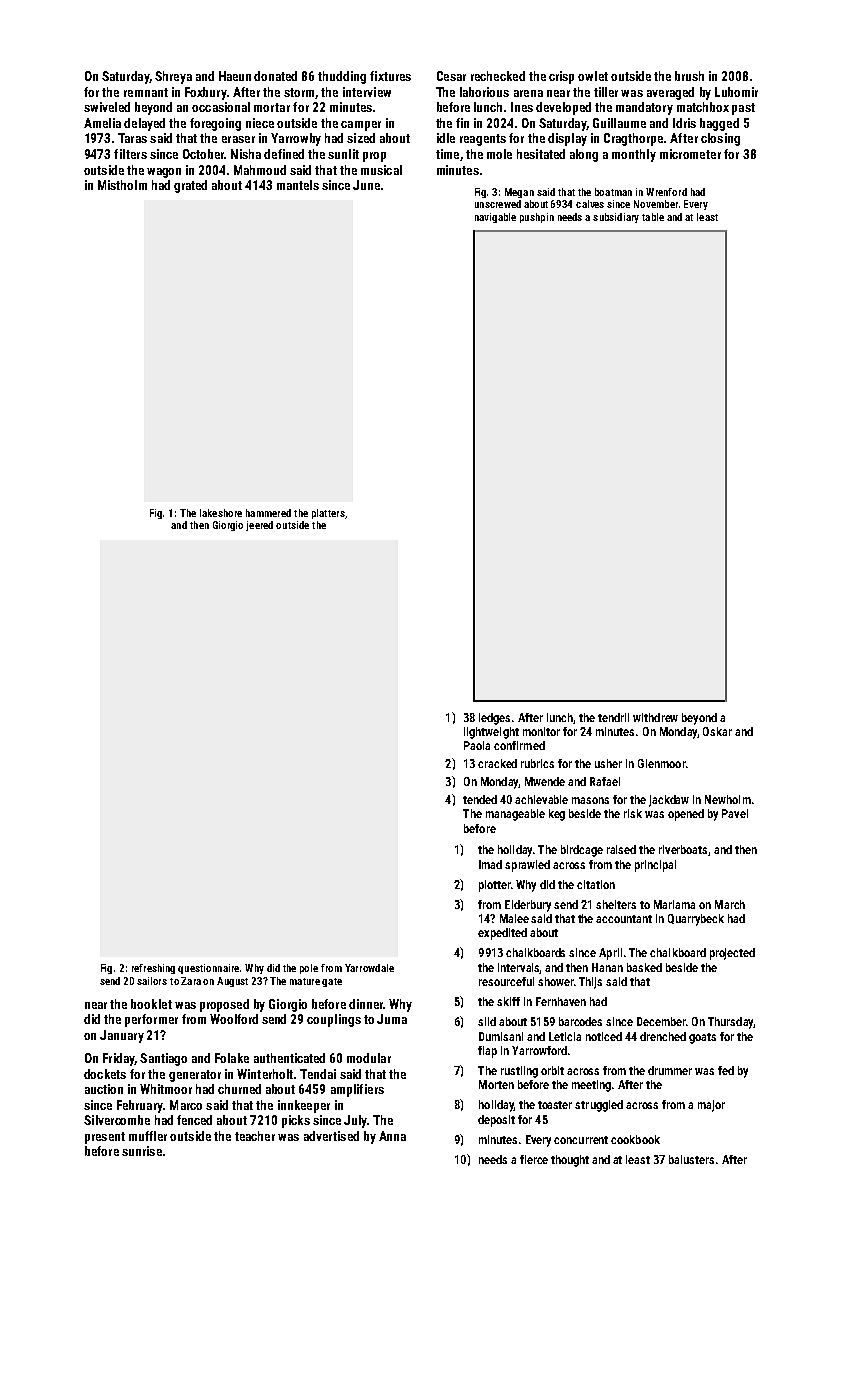 This screenshot has width=849, height=1400. Describe the element at coordinates (260, 170) in the screenshot. I see `Mahmoud` at that location.
